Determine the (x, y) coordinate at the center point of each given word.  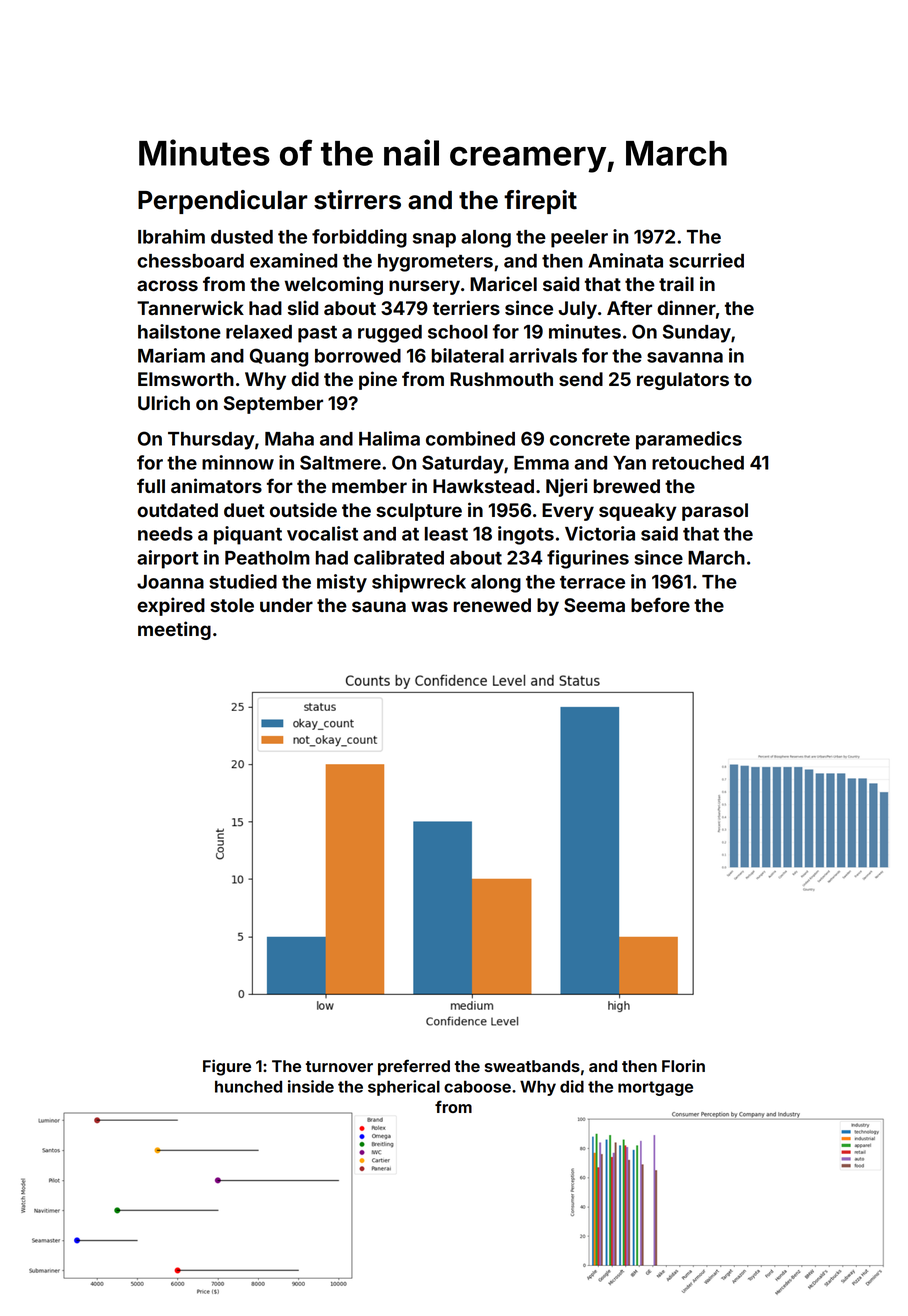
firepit (540, 202)
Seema (594, 605)
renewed (492, 605)
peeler (579, 239)
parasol (715, 512)
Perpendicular (222, 202)
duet (244, 510)
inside (311, 1086)
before (660, 604)
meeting (174, 630)
